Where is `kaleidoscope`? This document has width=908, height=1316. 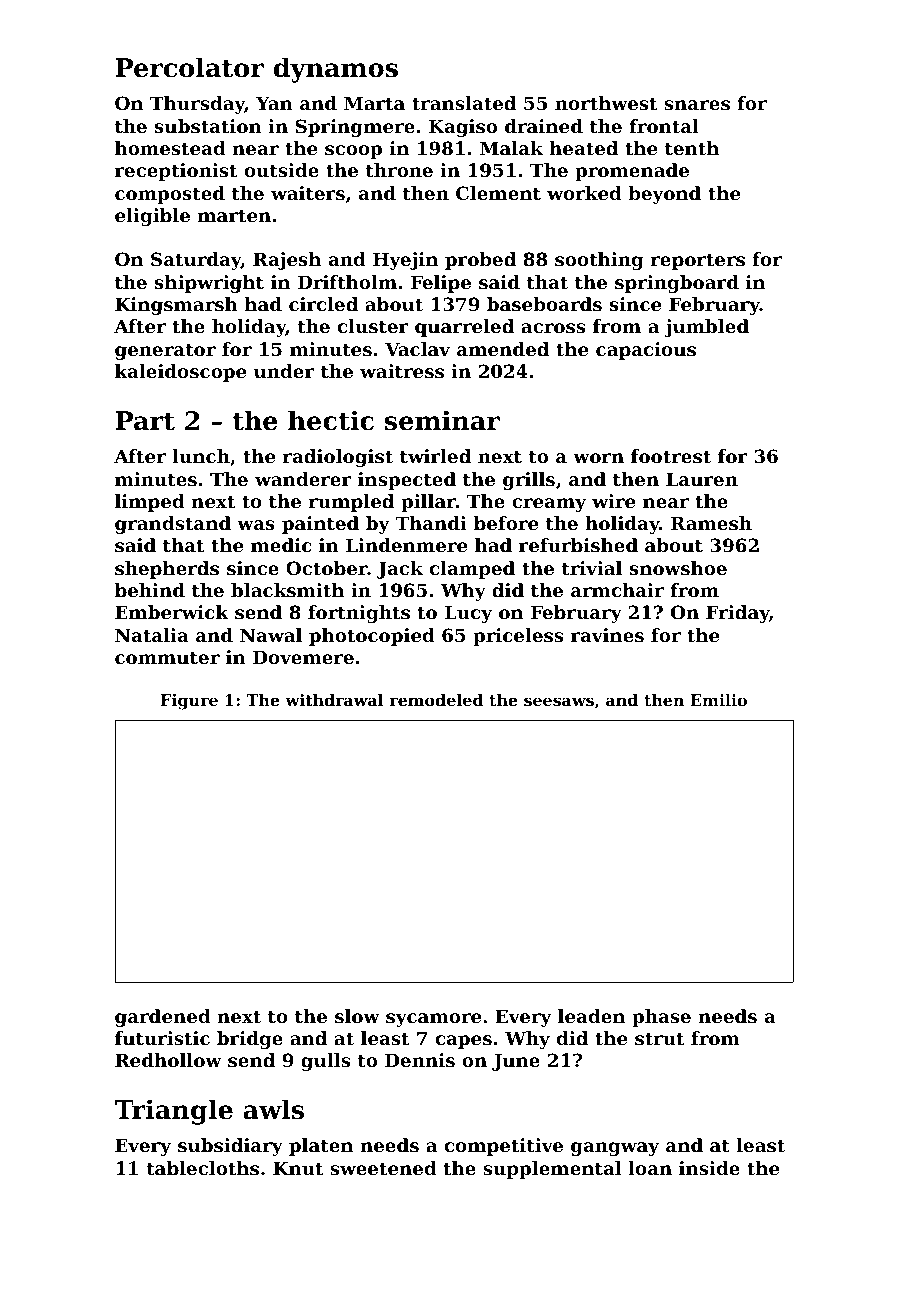 kaleidoscope is located at coordinates (180, 373).
